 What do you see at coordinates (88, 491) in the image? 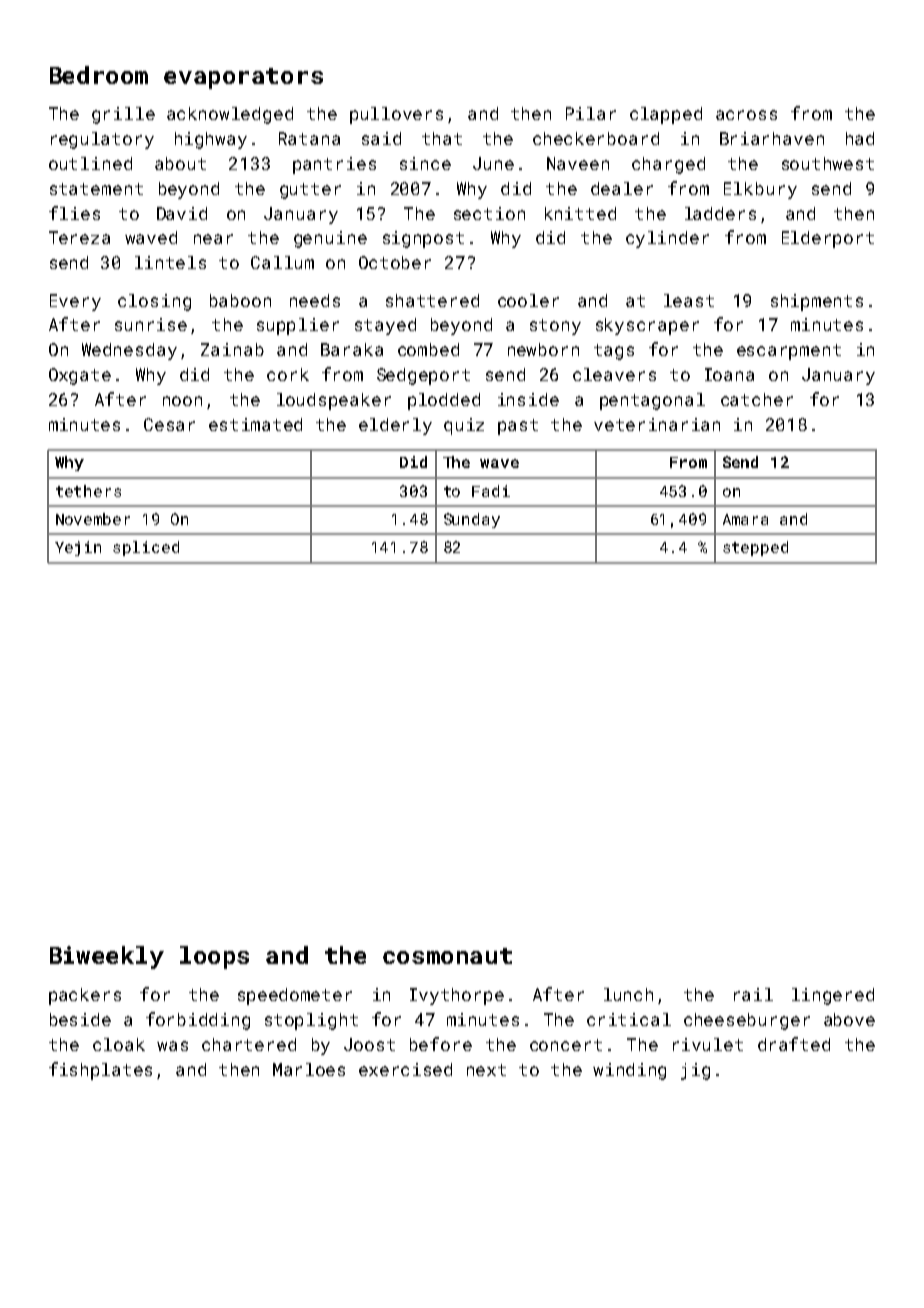
I see `tethers` at bounding box center [88, 491].
